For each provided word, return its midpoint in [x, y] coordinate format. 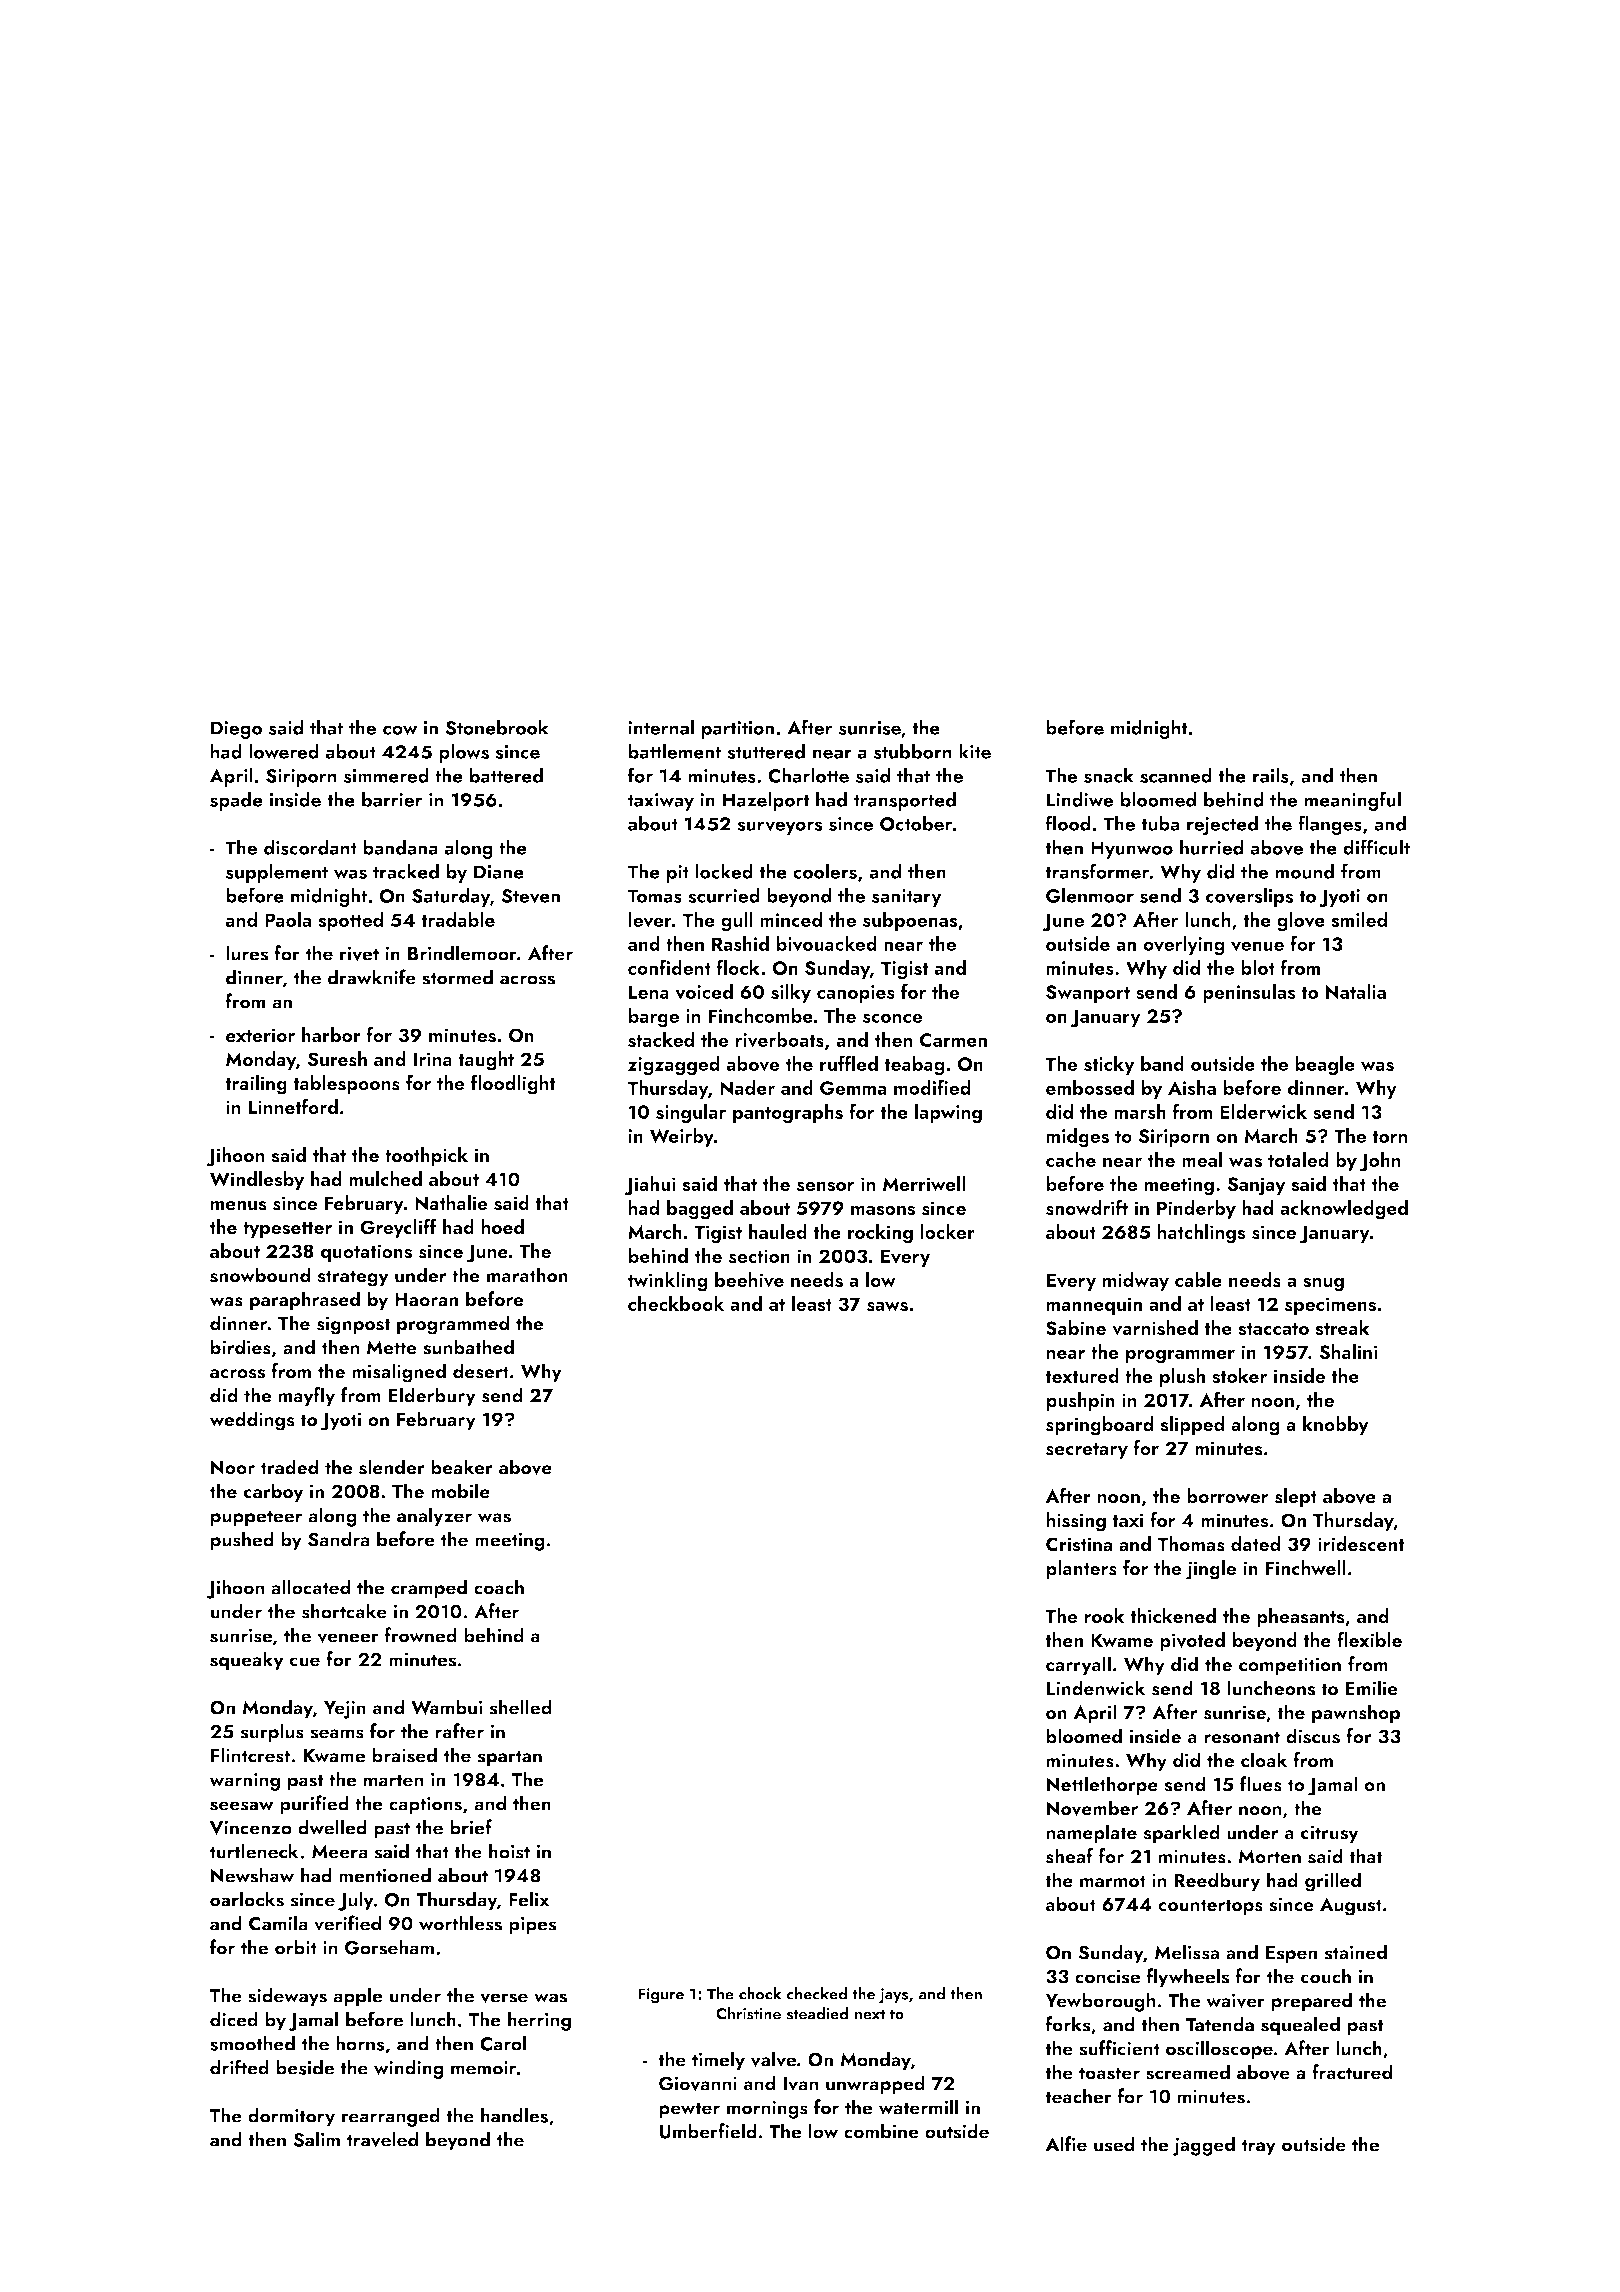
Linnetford [293, 1106]
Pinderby [1196, 1209]
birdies [240, 1347]
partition [738, 730]
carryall [1078, 1666]
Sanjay [1256, 1186]
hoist [509, 1851]
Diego [236, 730]
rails [1271, 775]
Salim [316, 2139]
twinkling [667, 1282]
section [759, 1256]
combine [881, 2131]
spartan [509, 1758]
